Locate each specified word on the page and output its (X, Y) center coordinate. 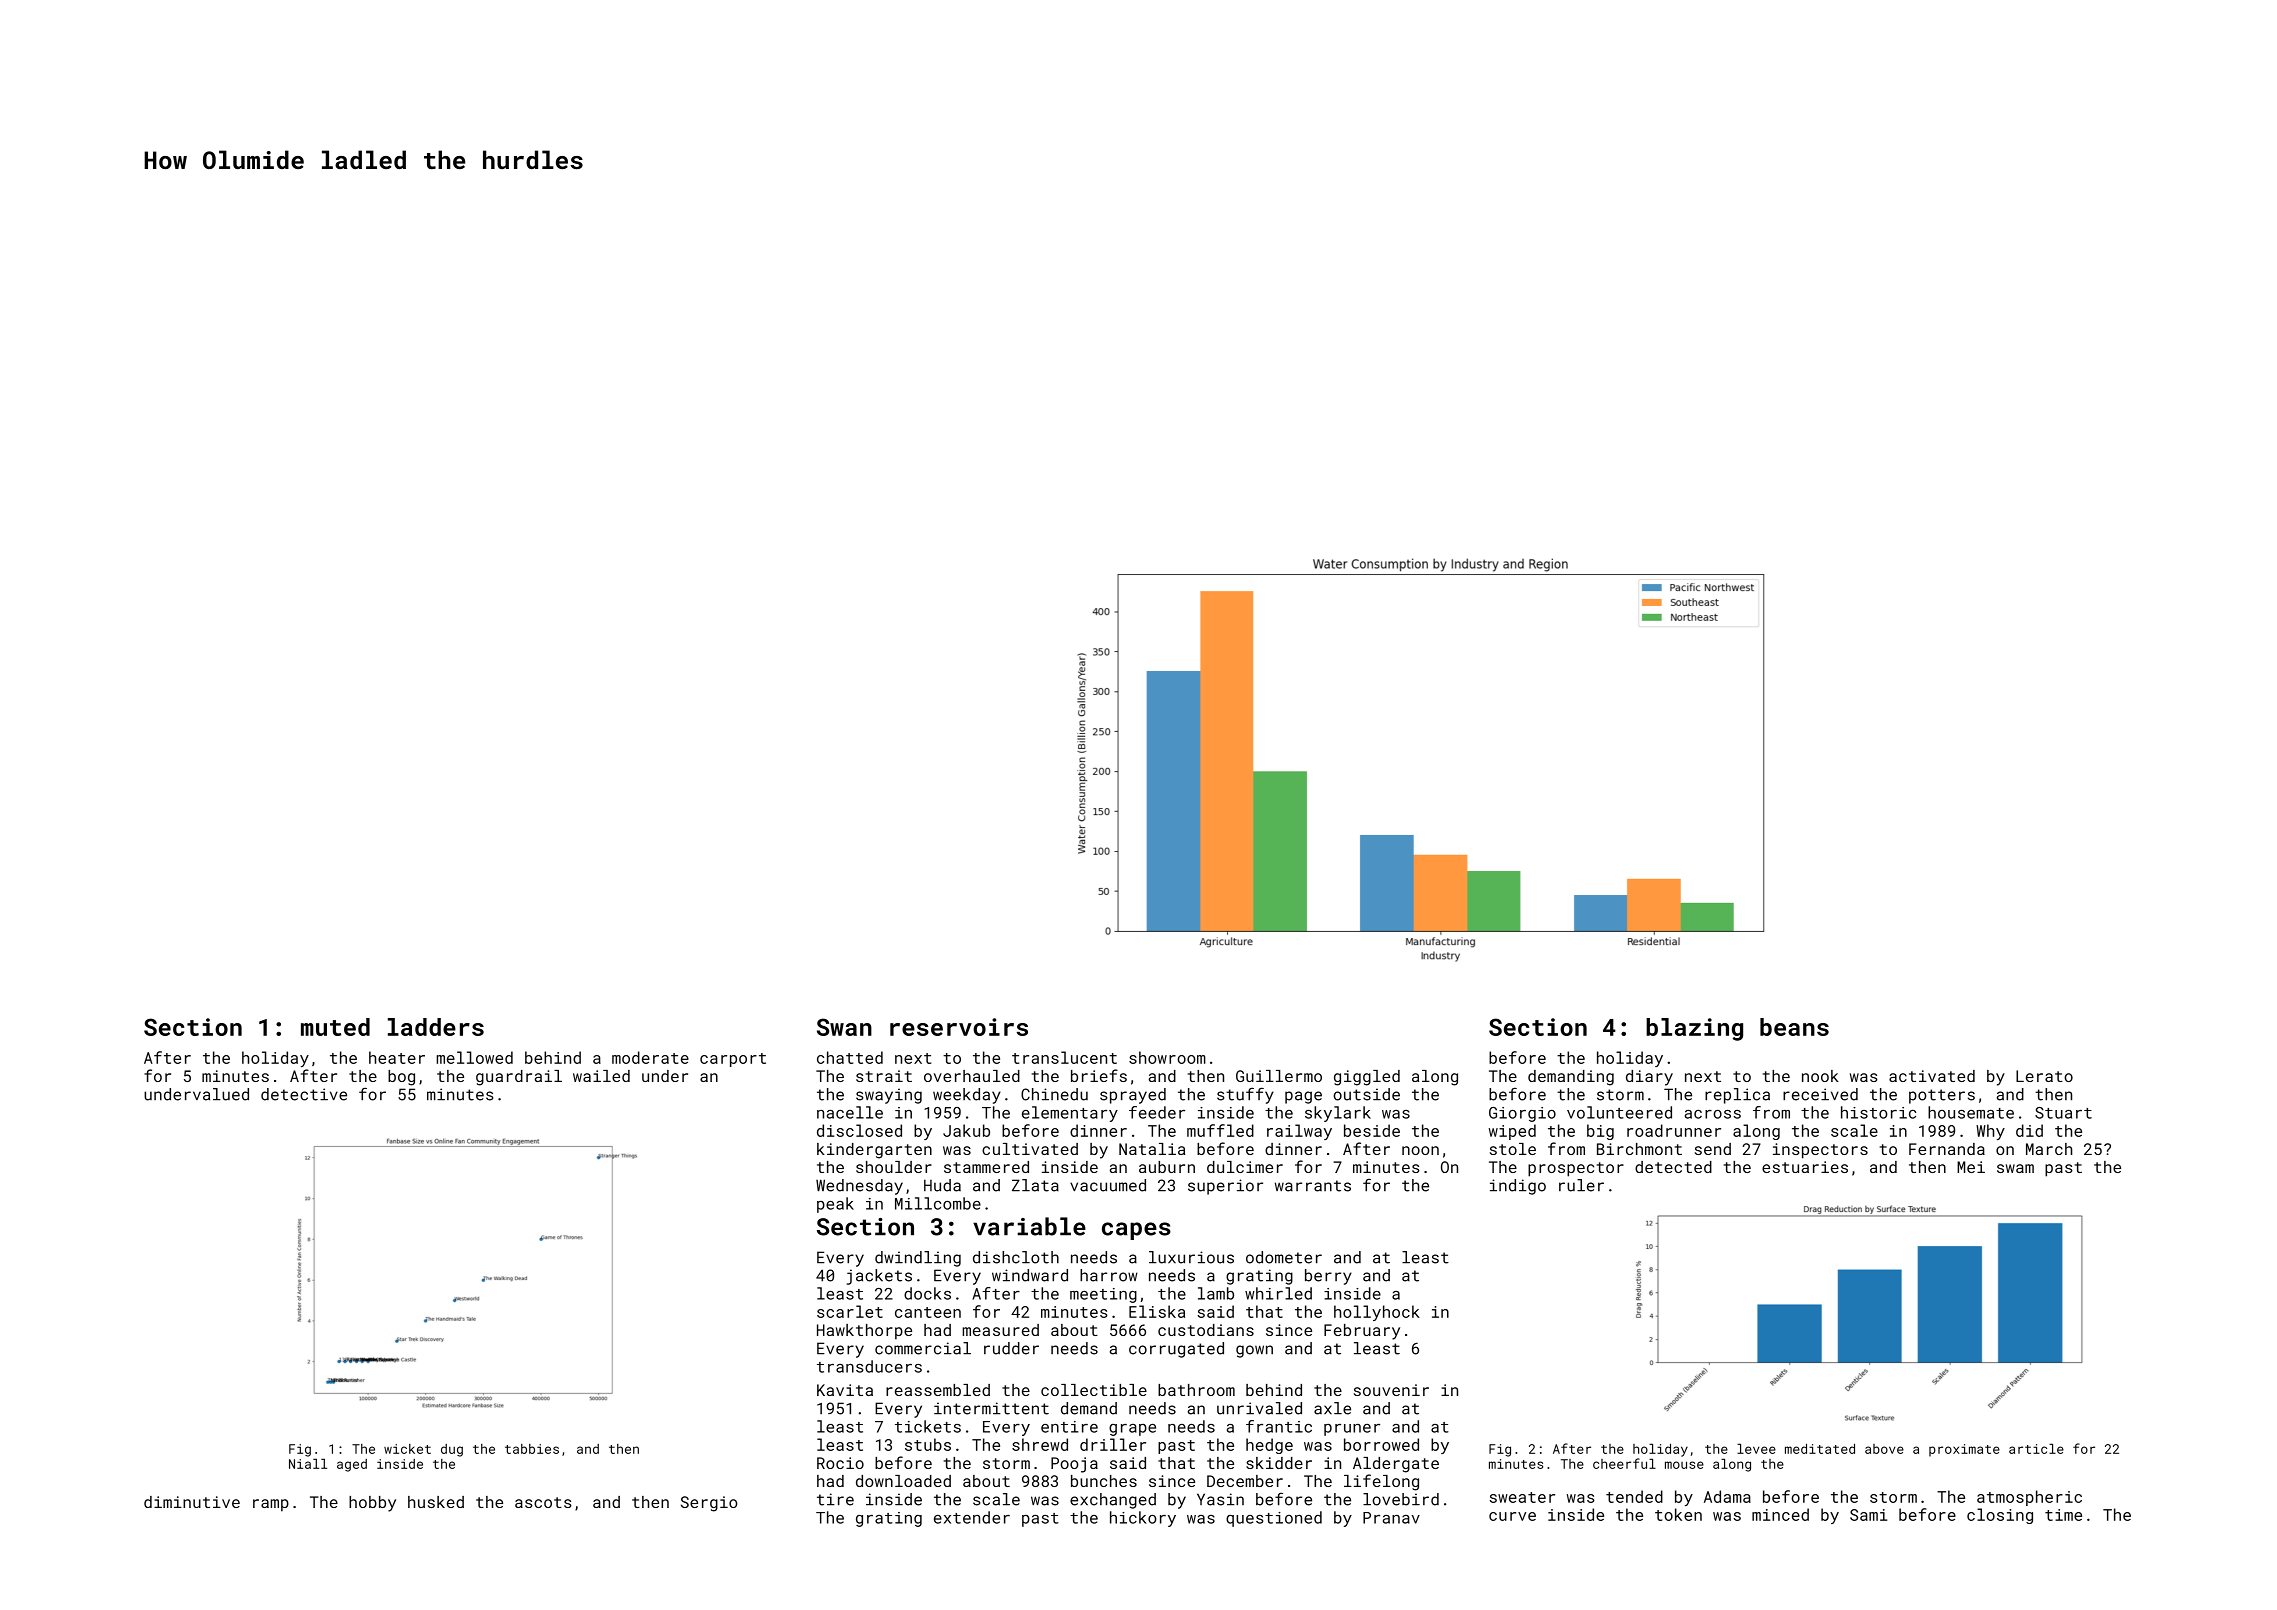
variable (1029, 1226)
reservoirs (959, 1027)
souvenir (1391, 1390)
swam (2015, 1168)
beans (1794, 1027)
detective (304, 1094)
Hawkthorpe (864, 1332)
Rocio (840, 1463)
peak (835, 1205)
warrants (1313, 1186)
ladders (436, 1027)
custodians (1206, 1330)
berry (1328, 1277)
